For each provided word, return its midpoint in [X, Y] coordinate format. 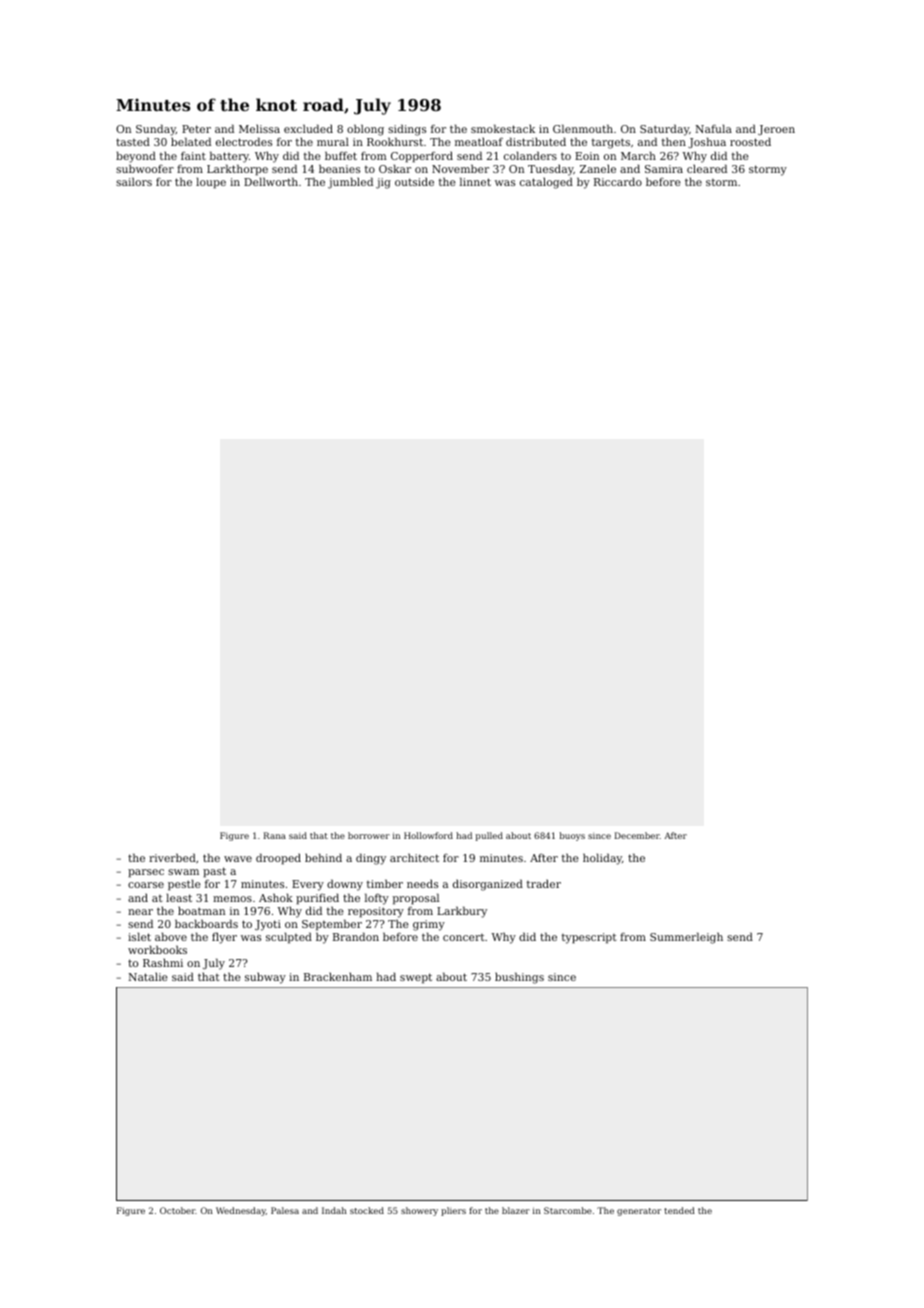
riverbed [172, 857]
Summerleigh [686, 938]
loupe [211, 183]
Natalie [148, 976]
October [178, 1210]
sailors [134, 181]
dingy [371, 859]
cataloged [546, 183]
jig [383, 183]
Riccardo [618, 181]
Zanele [598, 168]
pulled [489, 836]
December [637, 835]
